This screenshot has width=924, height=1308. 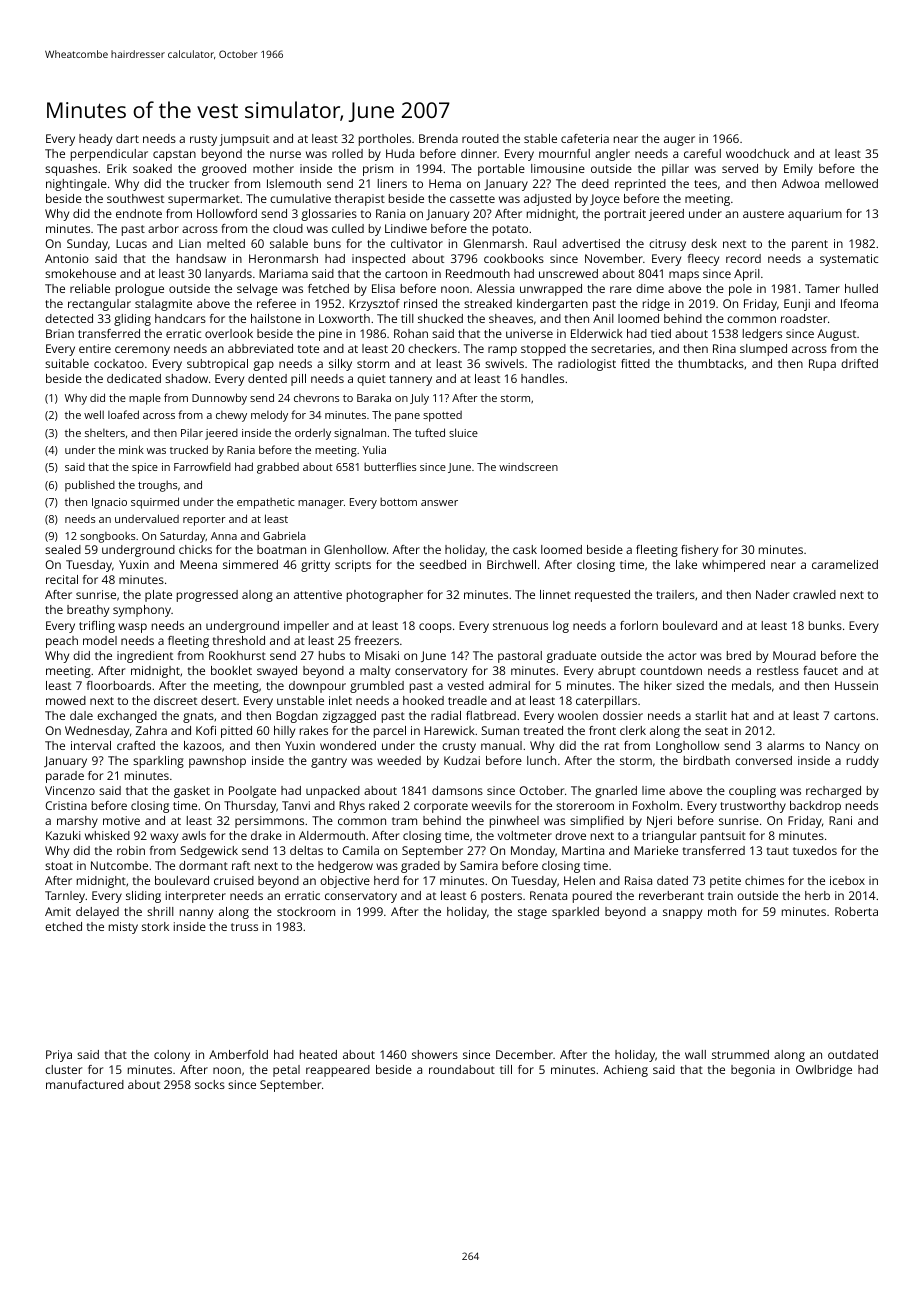 I want to click on Amberfold, so click(x=238, y=1054).
